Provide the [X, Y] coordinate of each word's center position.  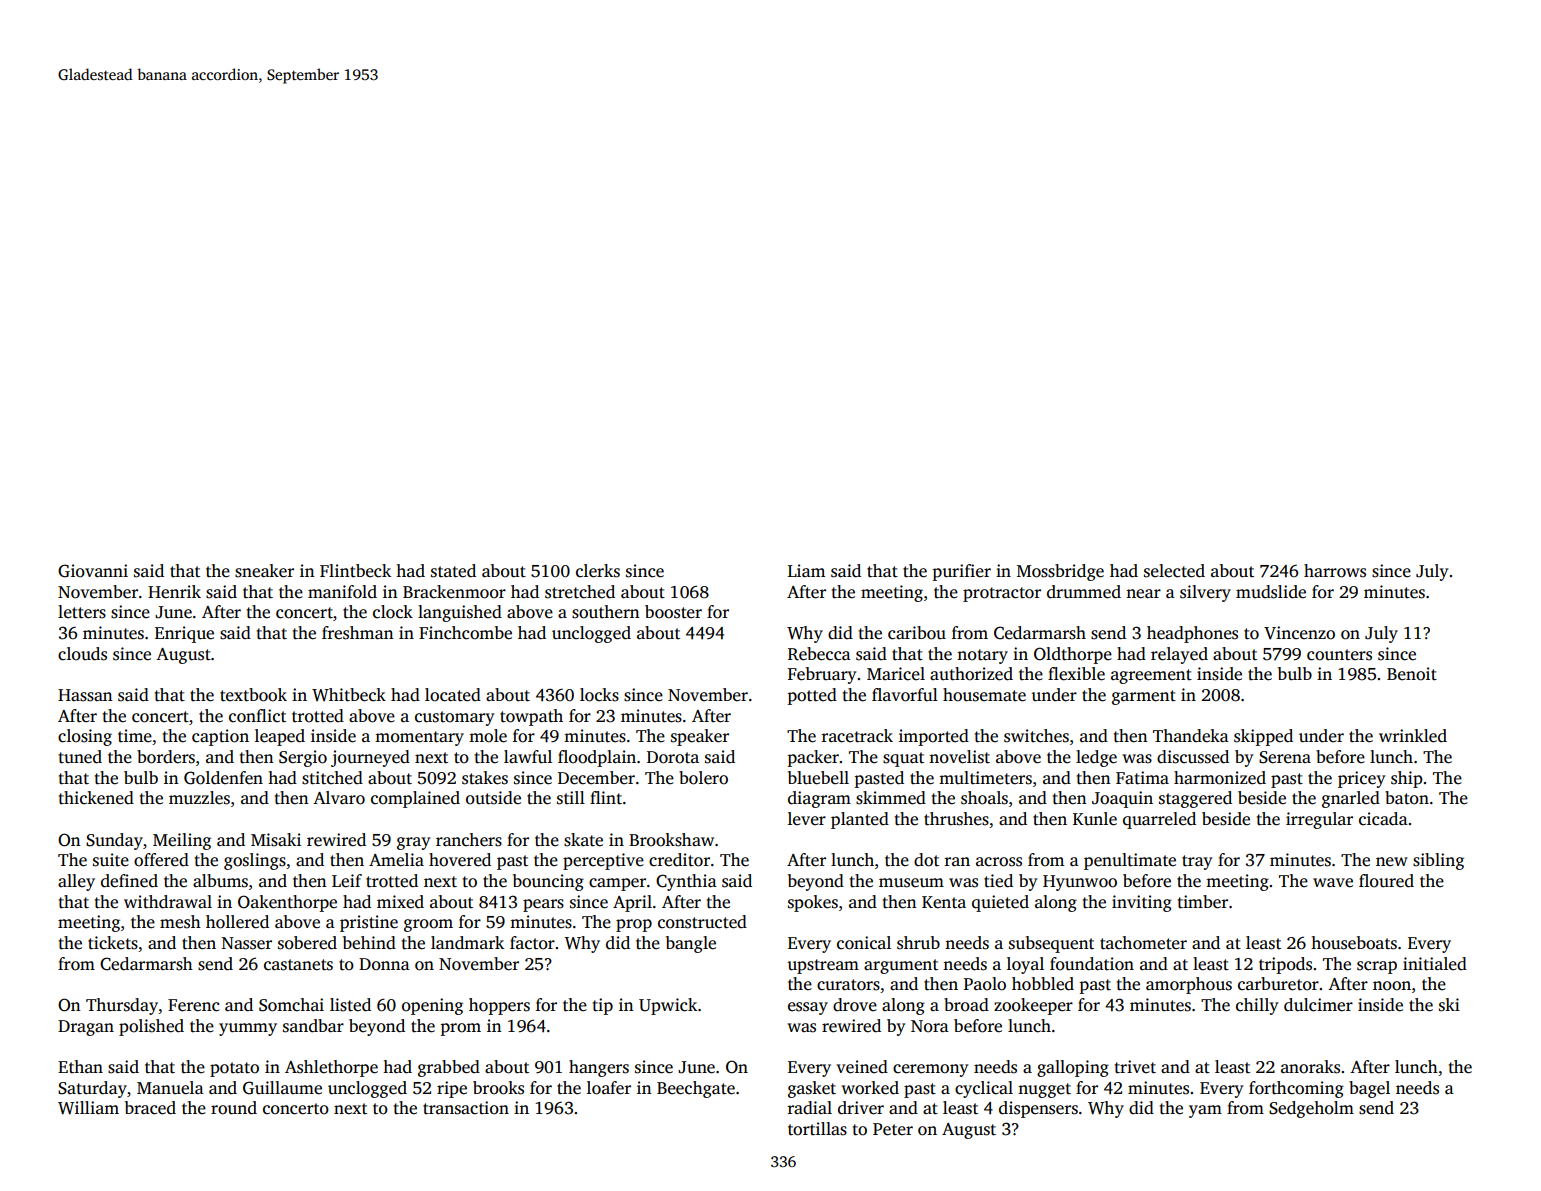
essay [808, 1008]
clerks [598, 571]
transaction [466, 1108]
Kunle [1095, 819]
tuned [80, 757]
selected [1174, 571]
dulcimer [1318, 1005]
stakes [485, 778]
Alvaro [339, 798]
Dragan [86, 1028]
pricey [1361, 779]
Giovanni [93, 571]
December [596, 778]
